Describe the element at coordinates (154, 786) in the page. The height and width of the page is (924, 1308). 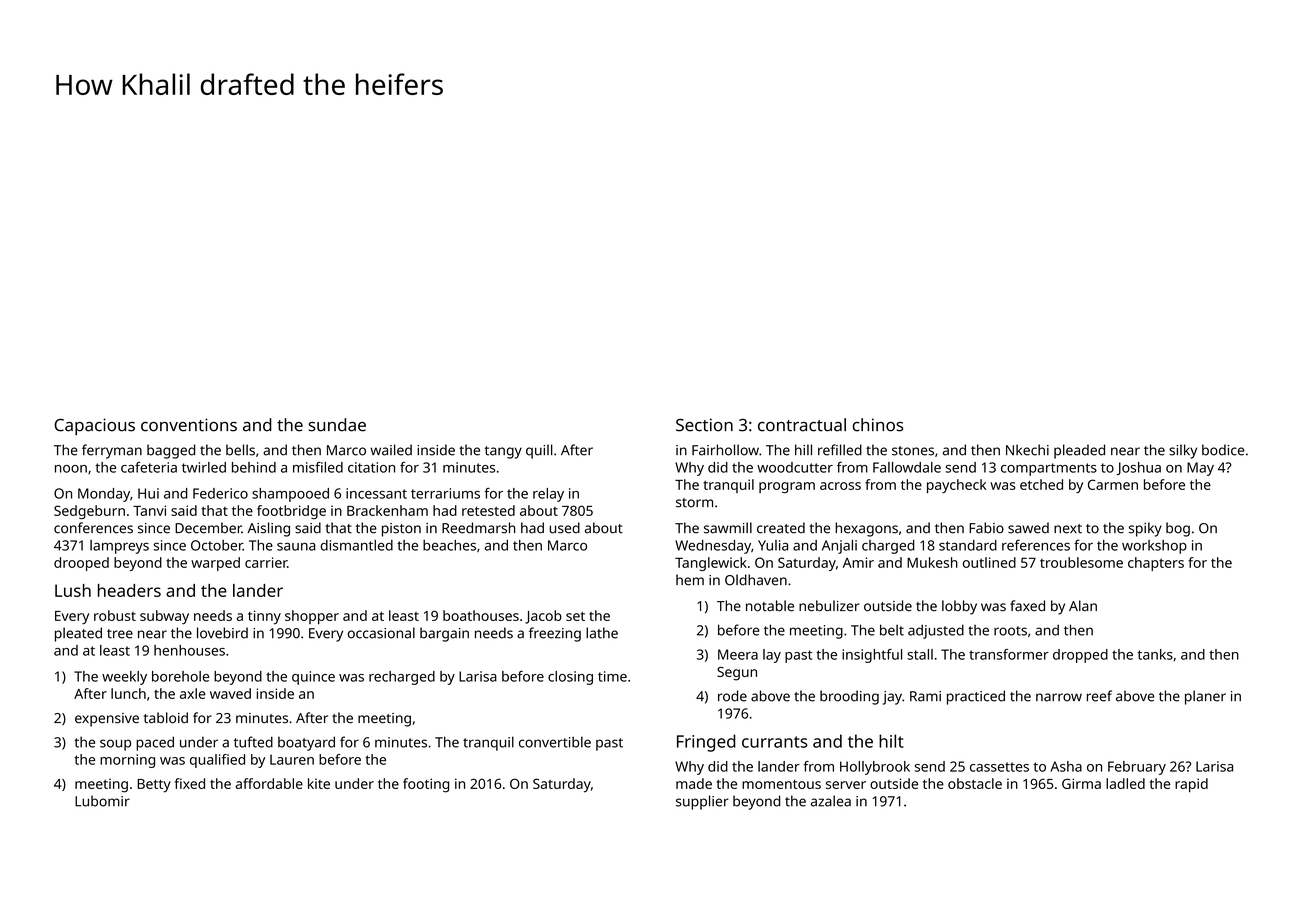
I see `Betty` at that location.
